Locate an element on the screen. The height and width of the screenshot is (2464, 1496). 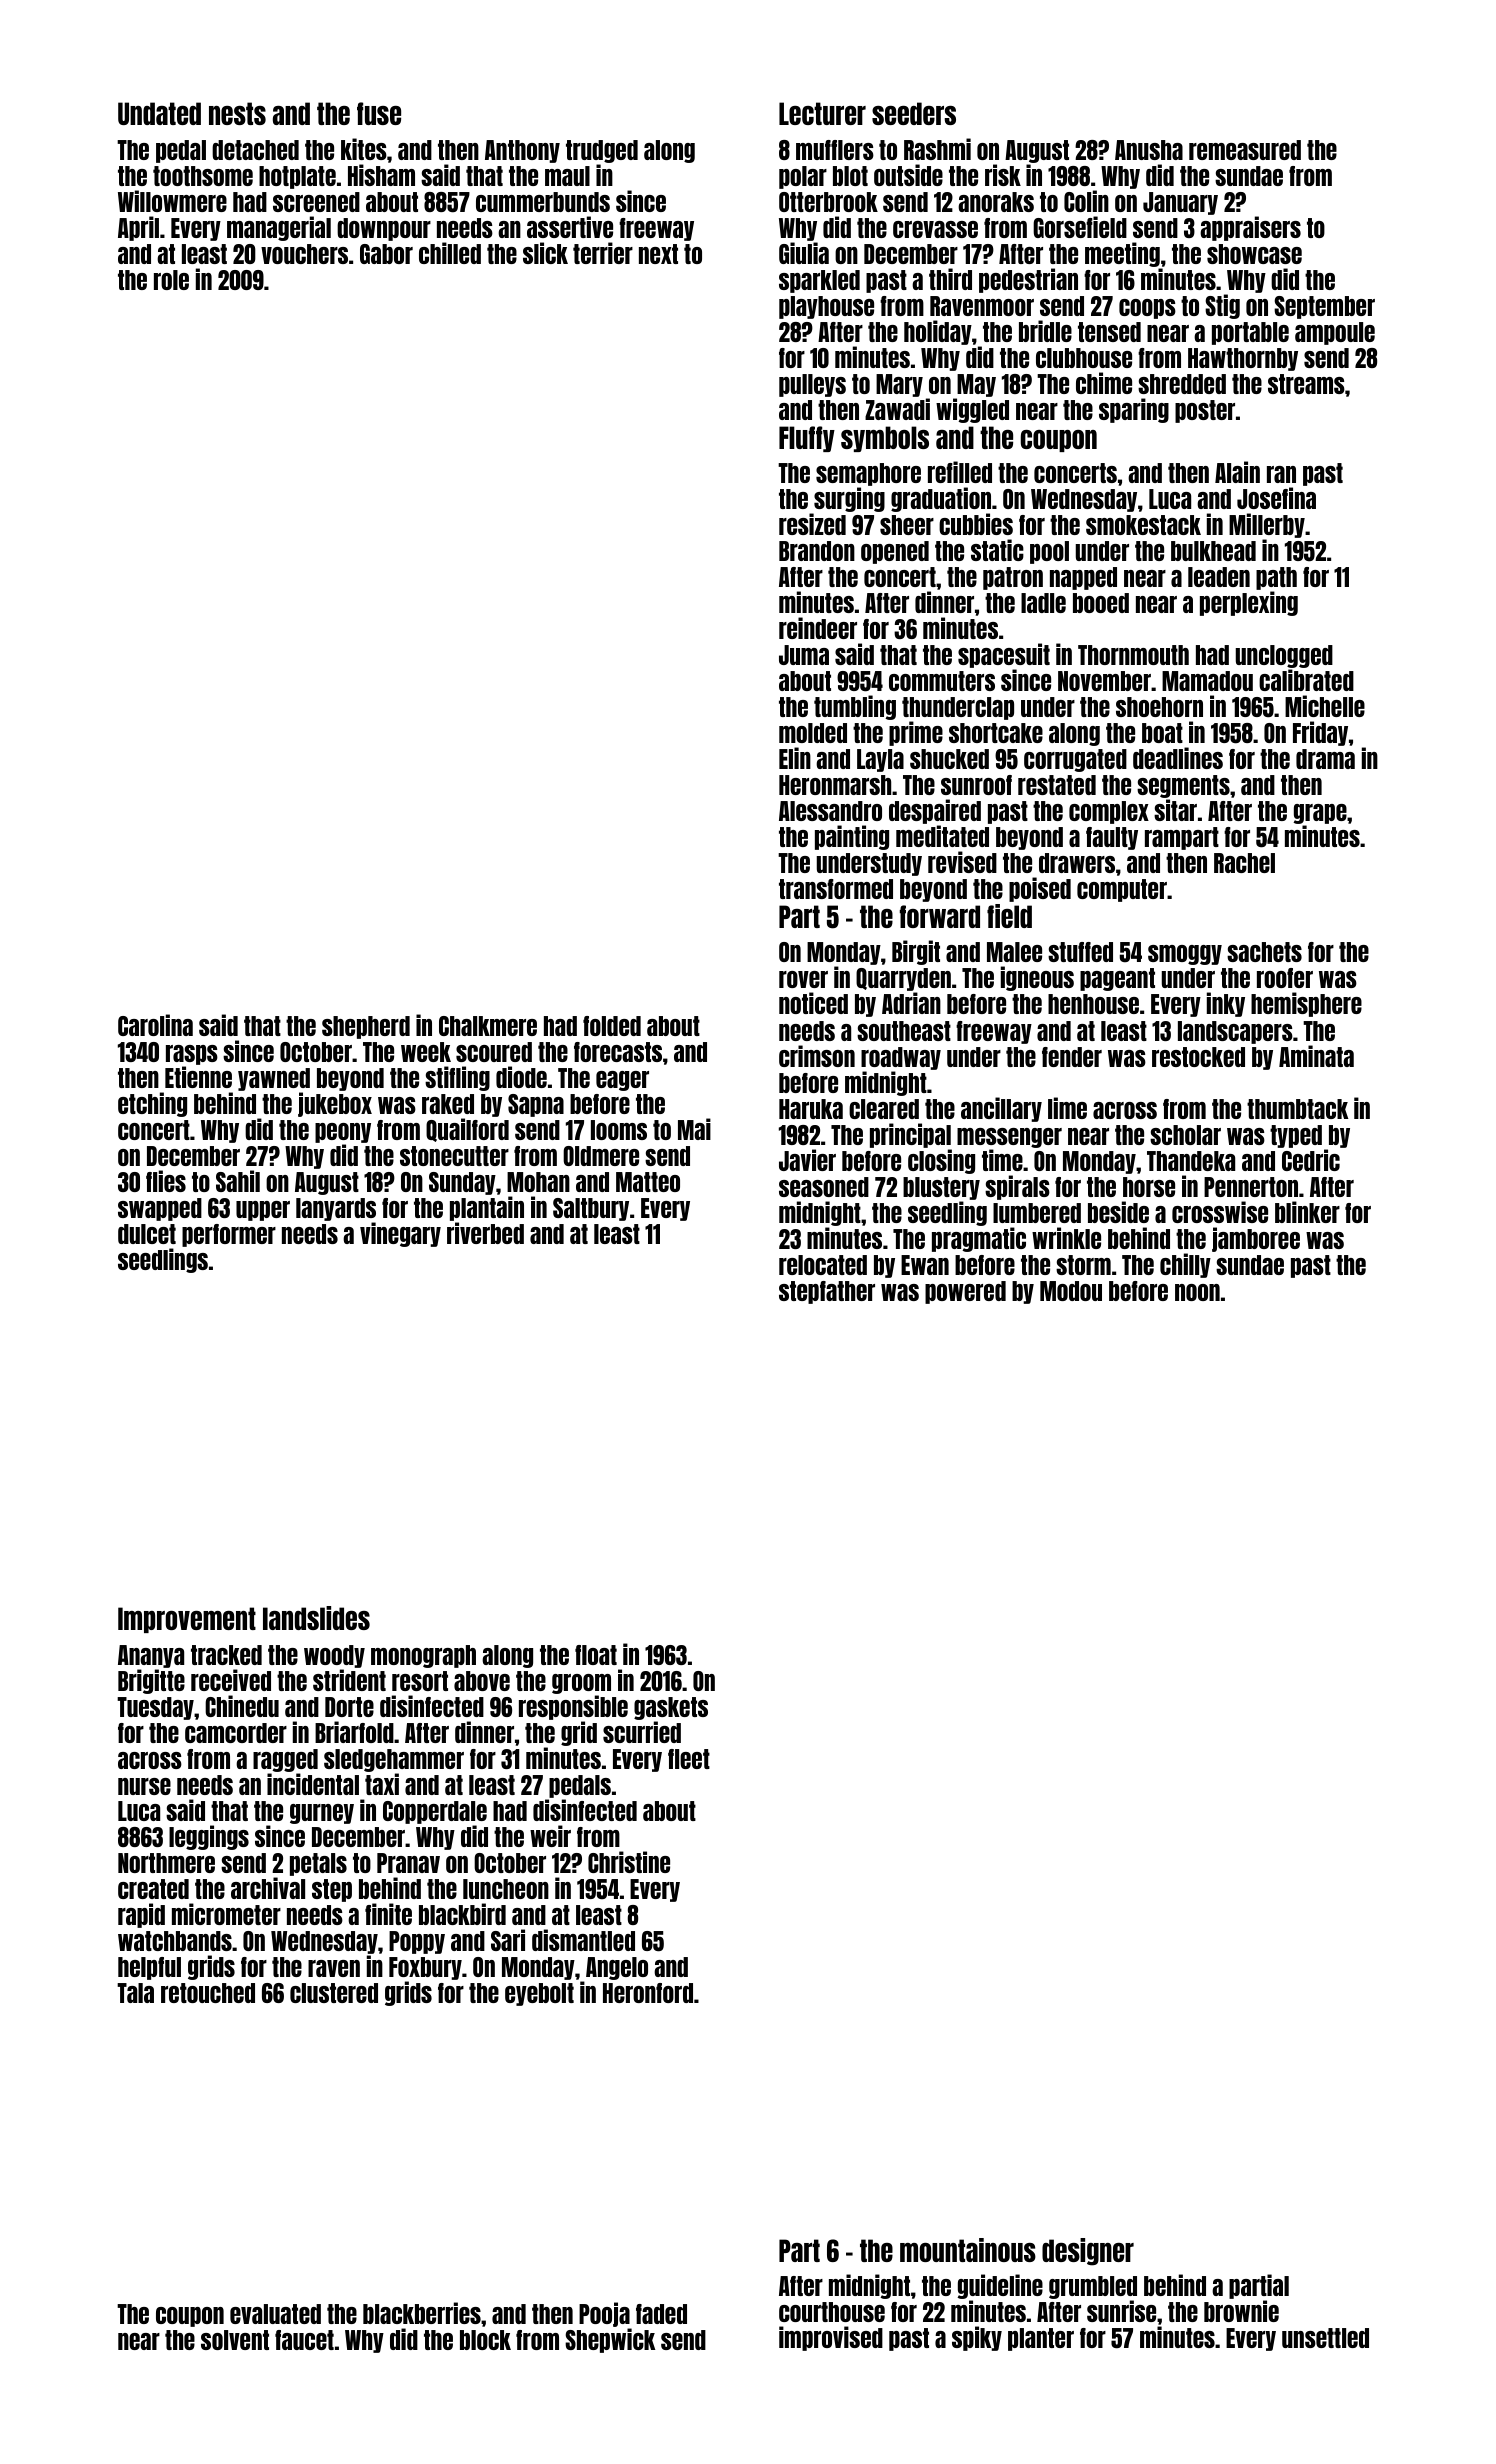
vouchers is located at coordinates (304, 254).
